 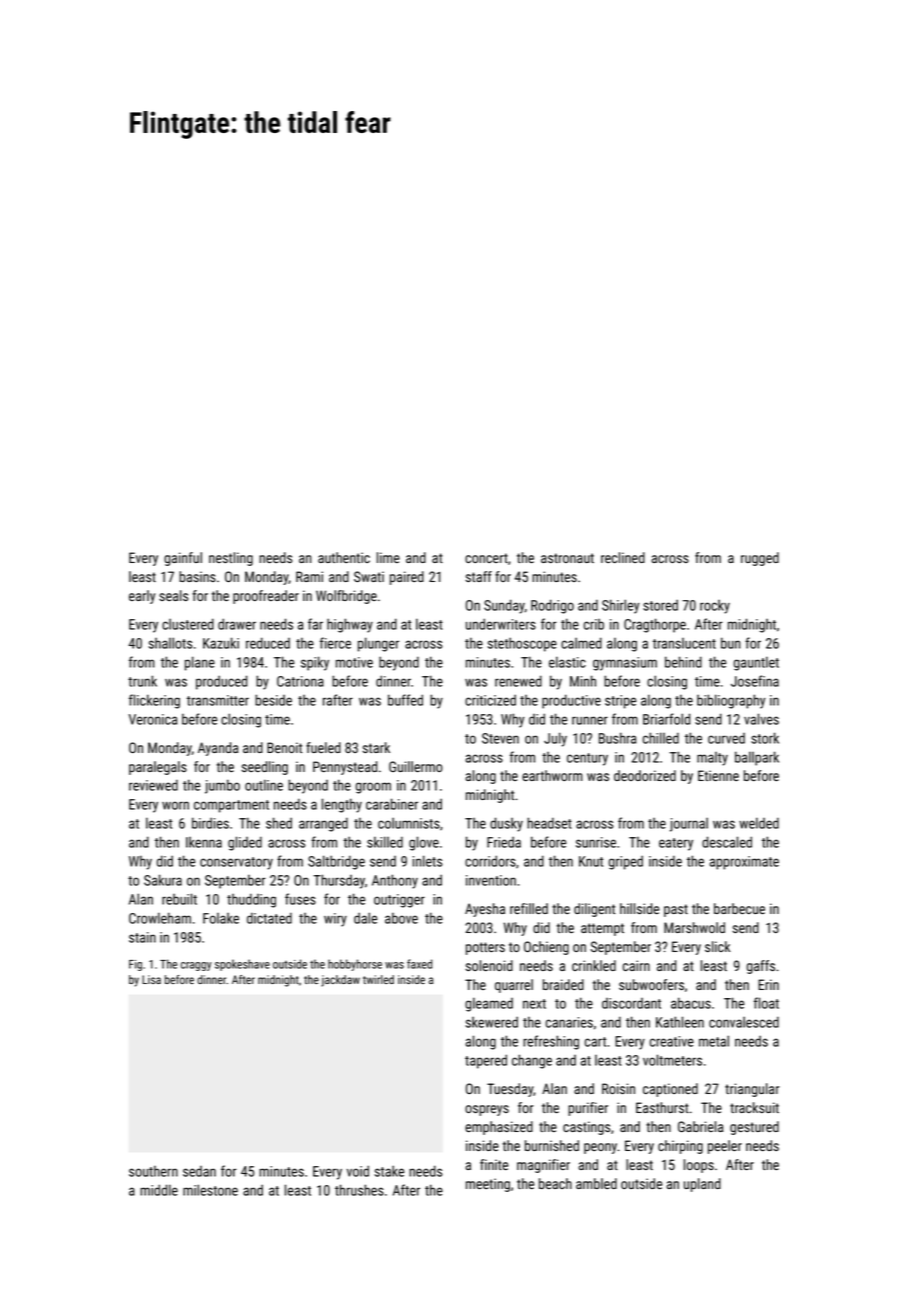 What do you see at coordinates (340, 981) in the document?
I see `jackdaw` at bounding box center [340, 981].
